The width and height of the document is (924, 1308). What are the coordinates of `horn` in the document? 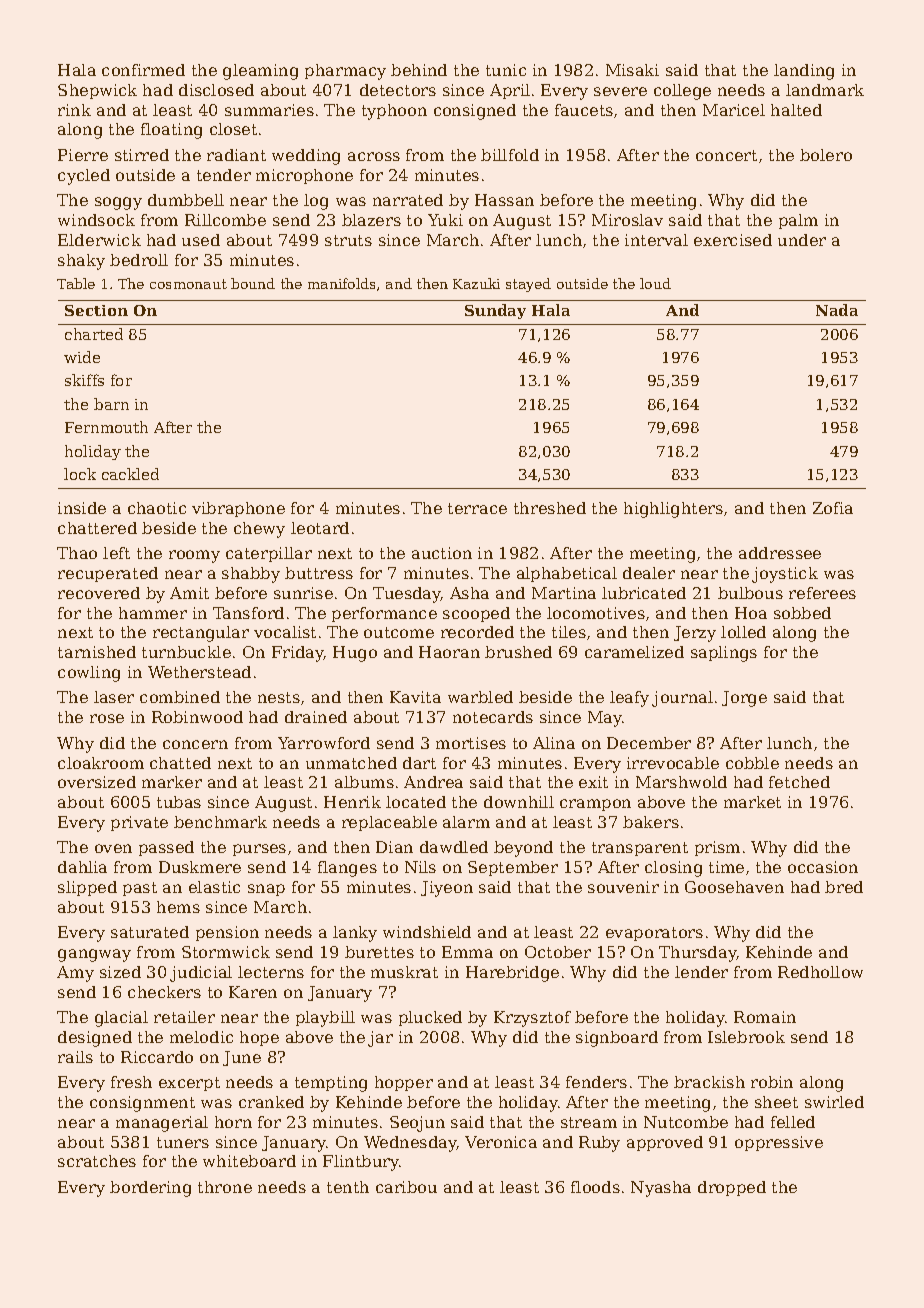 It's located at (233, 1122).
